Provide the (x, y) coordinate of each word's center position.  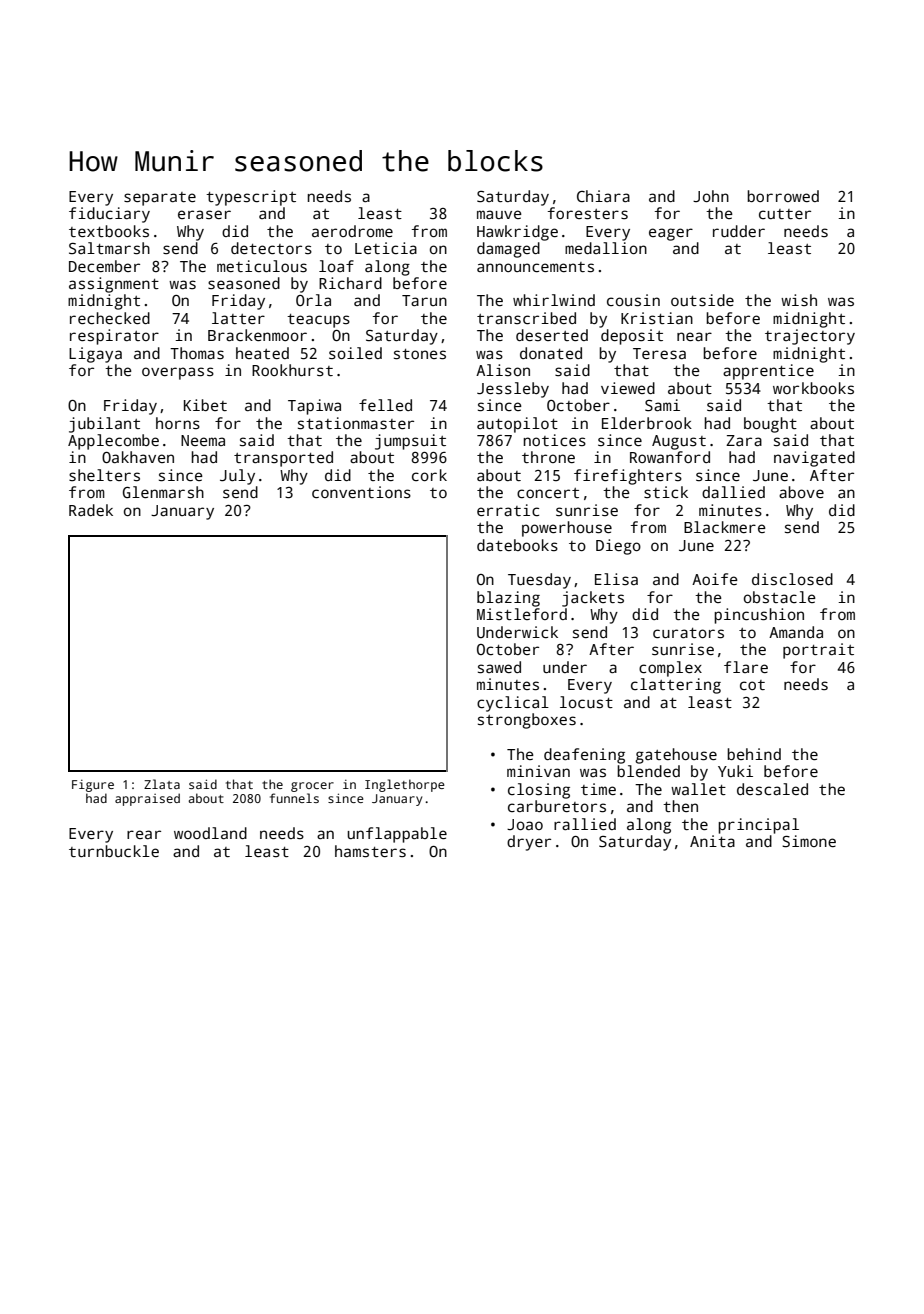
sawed (499, 667)
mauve (499, 214)
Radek (91, 510)
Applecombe (113, 442)
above (801, 492)
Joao (525, 824)
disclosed (792, 579)
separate (160, 199)
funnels (294, 798)
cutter (785, 214)
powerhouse (567, 529)
